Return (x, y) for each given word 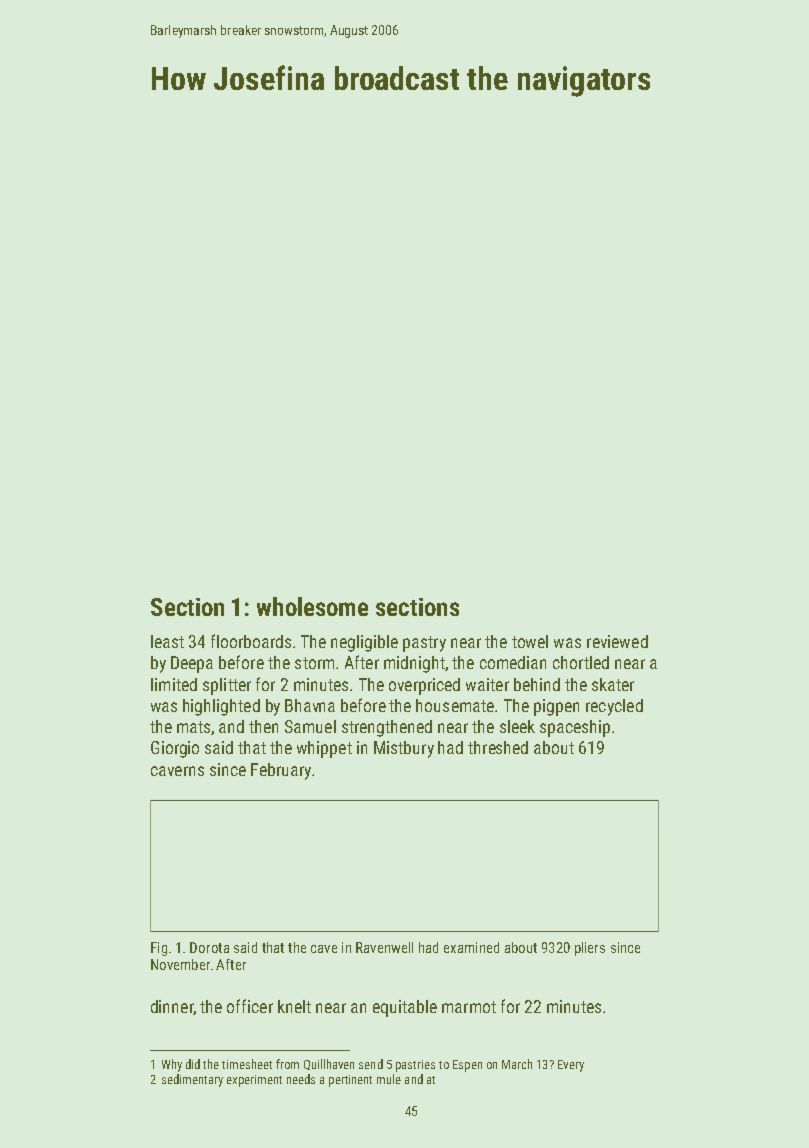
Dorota (209, 947)
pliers (590, 949)
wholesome (312, 606)
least (167, 641)
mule (389, 1079)
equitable (405, 1008)
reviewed (617, 641)
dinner (172, 1007)
